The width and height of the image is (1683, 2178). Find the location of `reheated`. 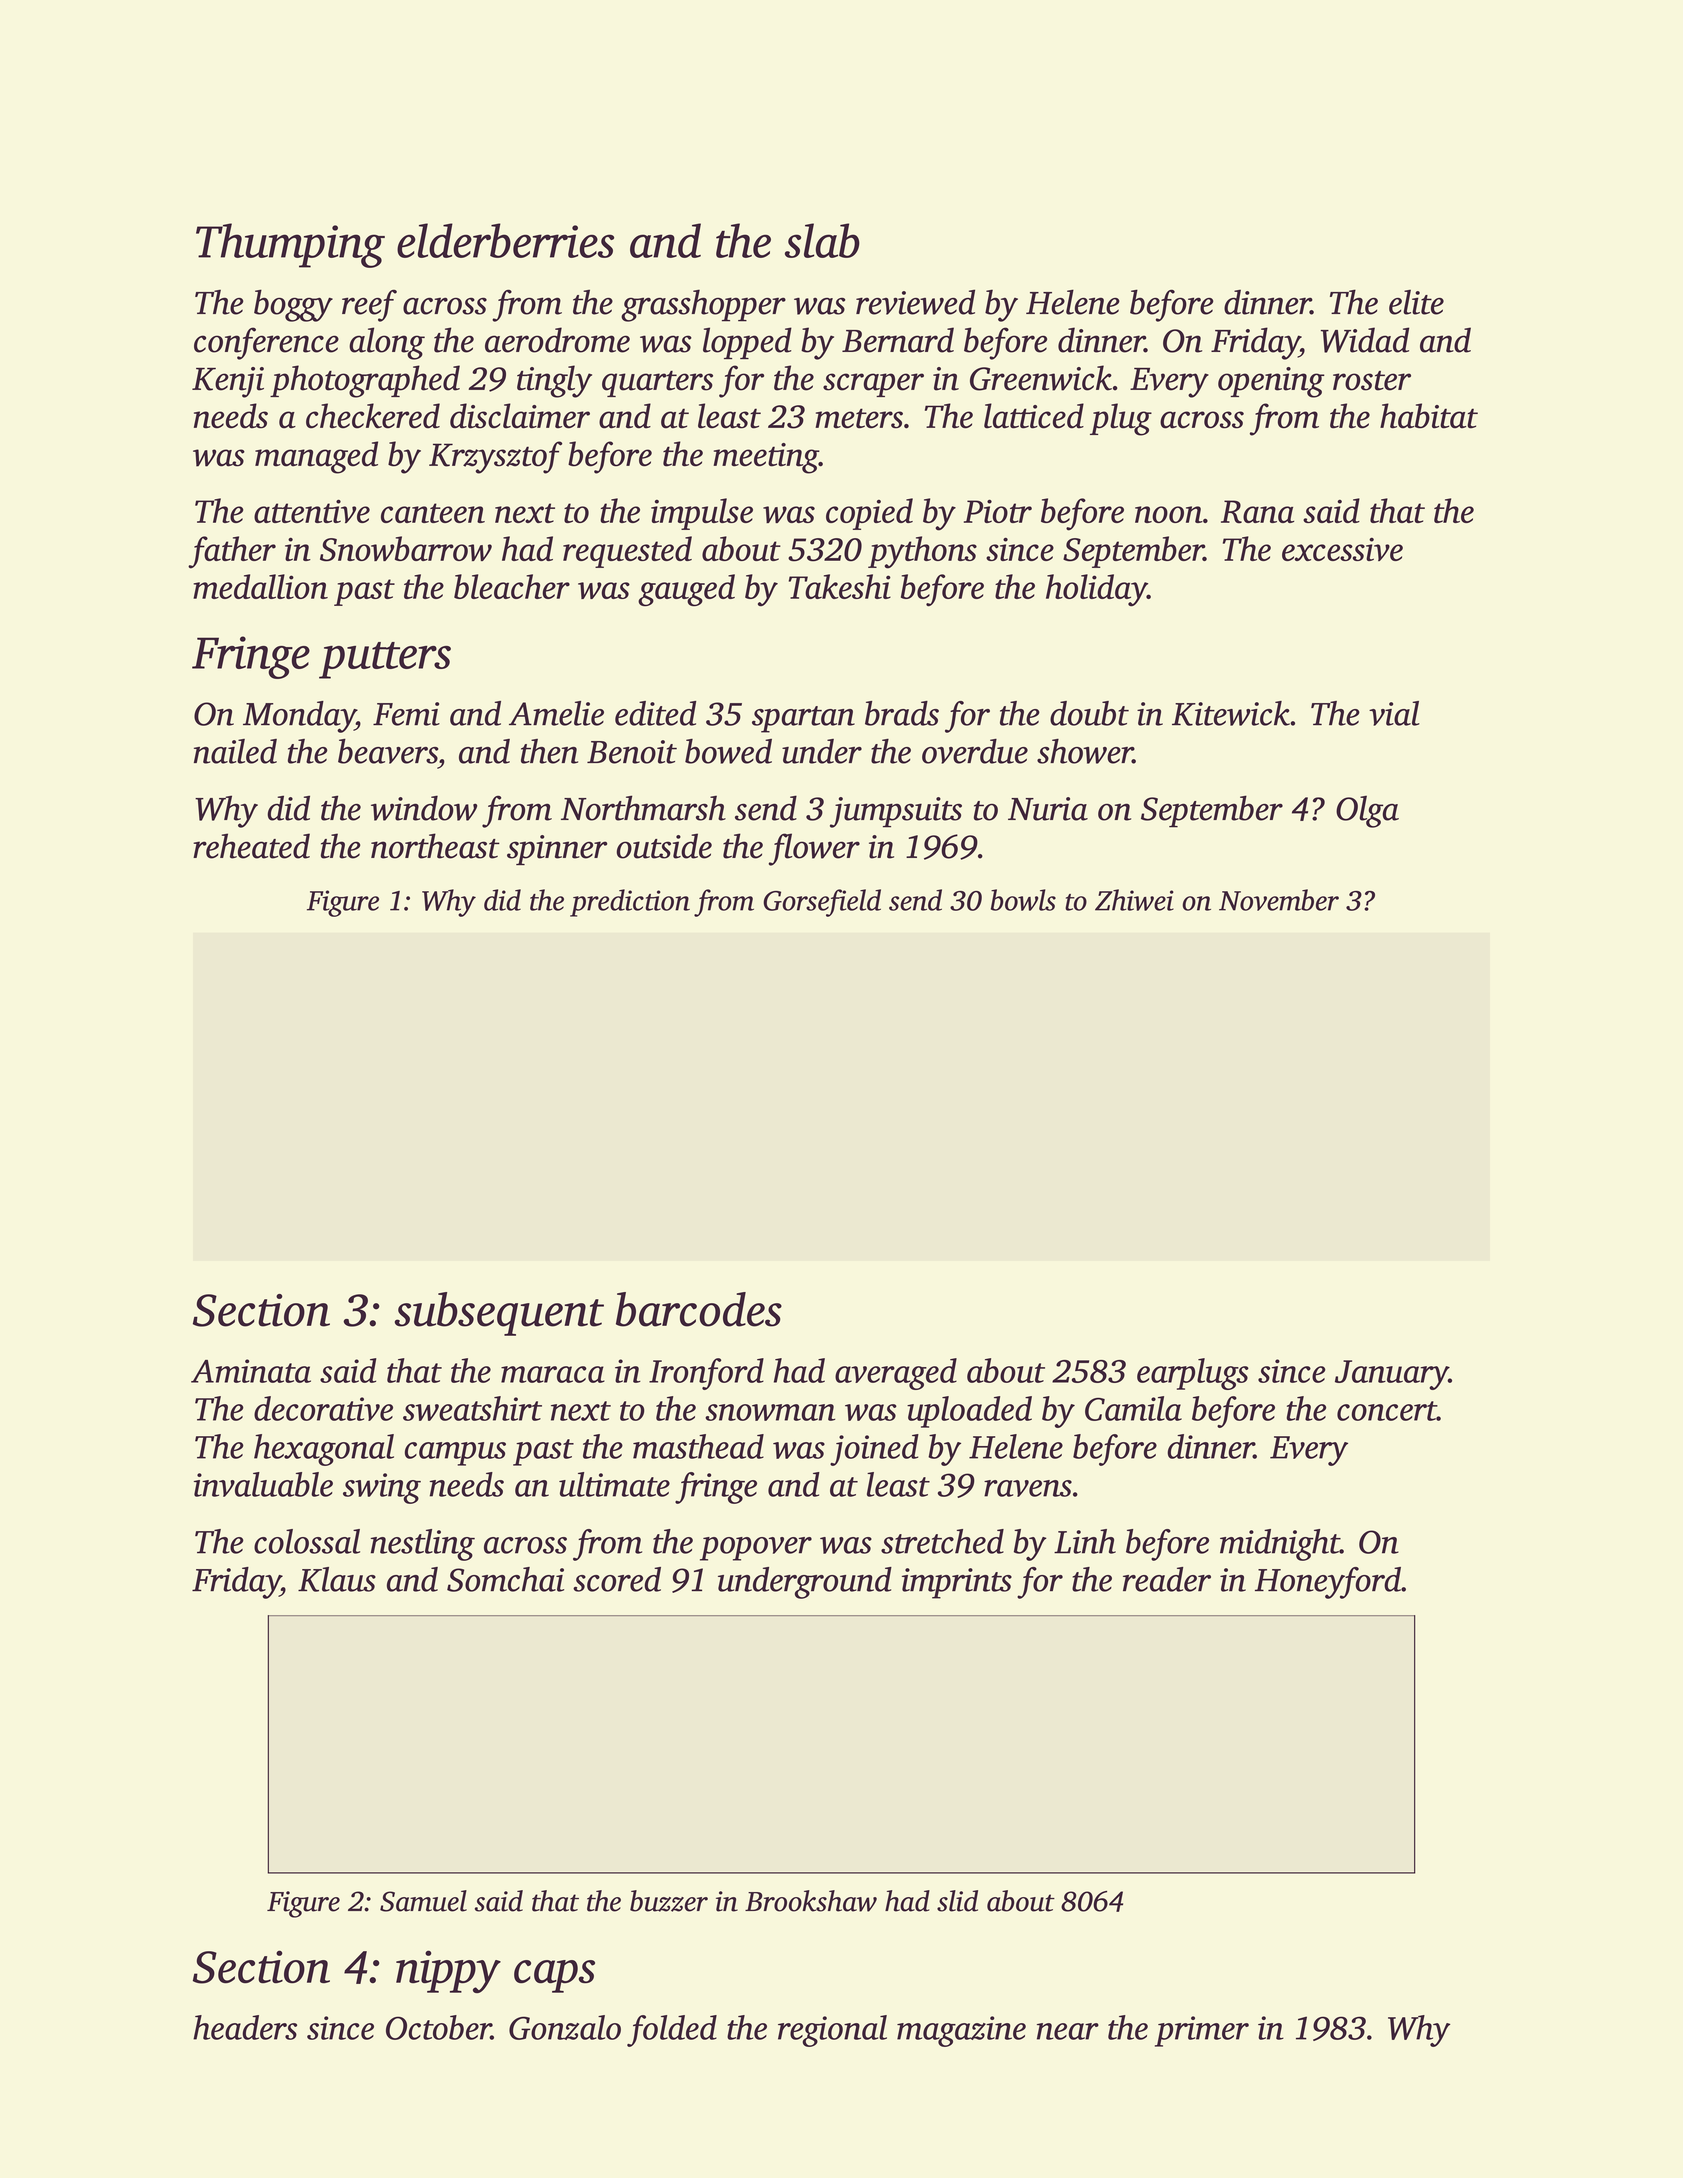

reheated is located at coordinates (251, 846).
